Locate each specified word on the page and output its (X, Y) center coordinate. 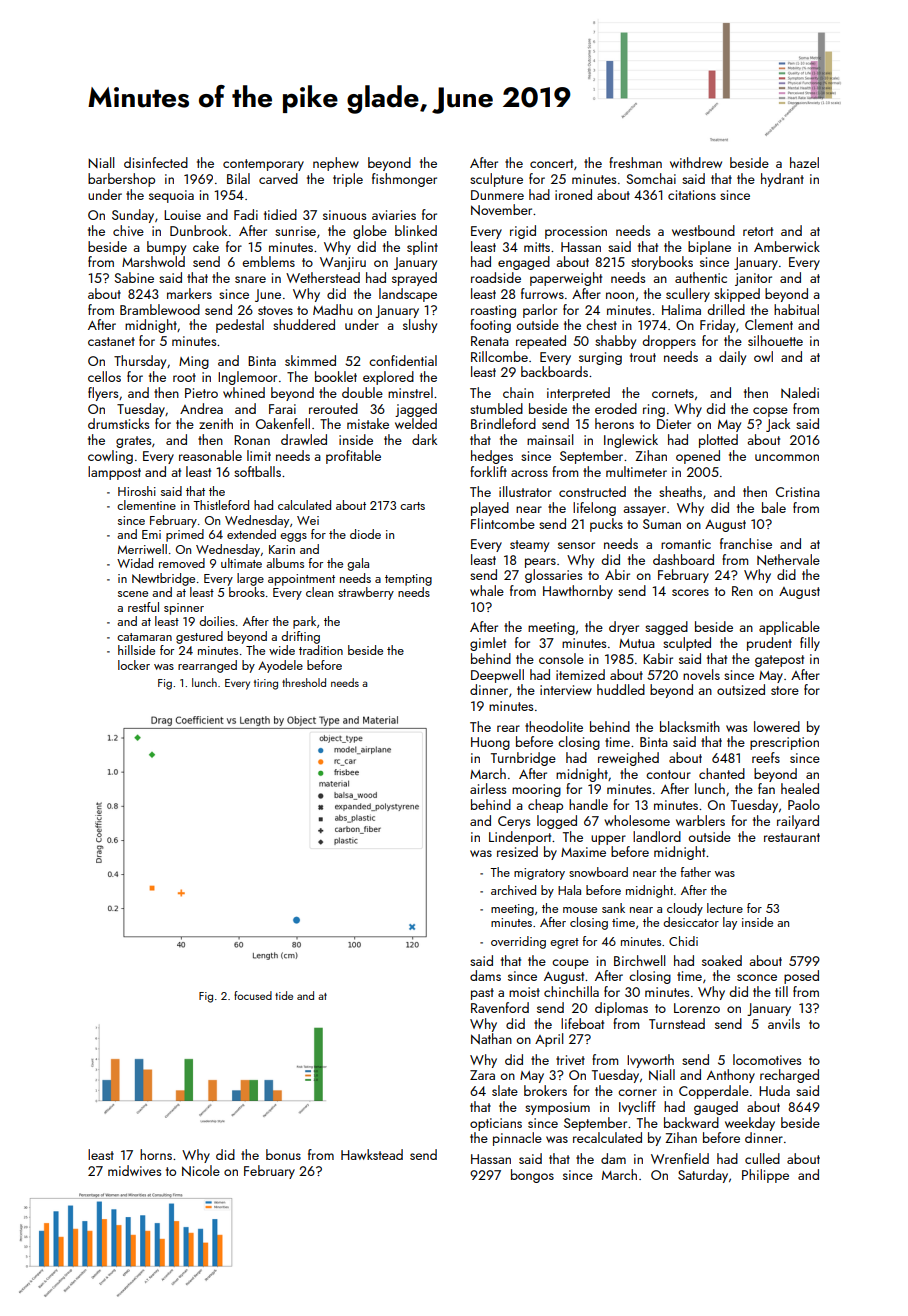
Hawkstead (372, 1154)
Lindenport (520, 838)
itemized (580, 674)
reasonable (210, 455)
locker (134, 665)
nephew (336, 164)
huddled (621, 689)
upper (608, 840)
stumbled (496, 408)
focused (253, 995)
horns (156, 1154)
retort (758, 231)
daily (732, 358)
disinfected (156, 162)
